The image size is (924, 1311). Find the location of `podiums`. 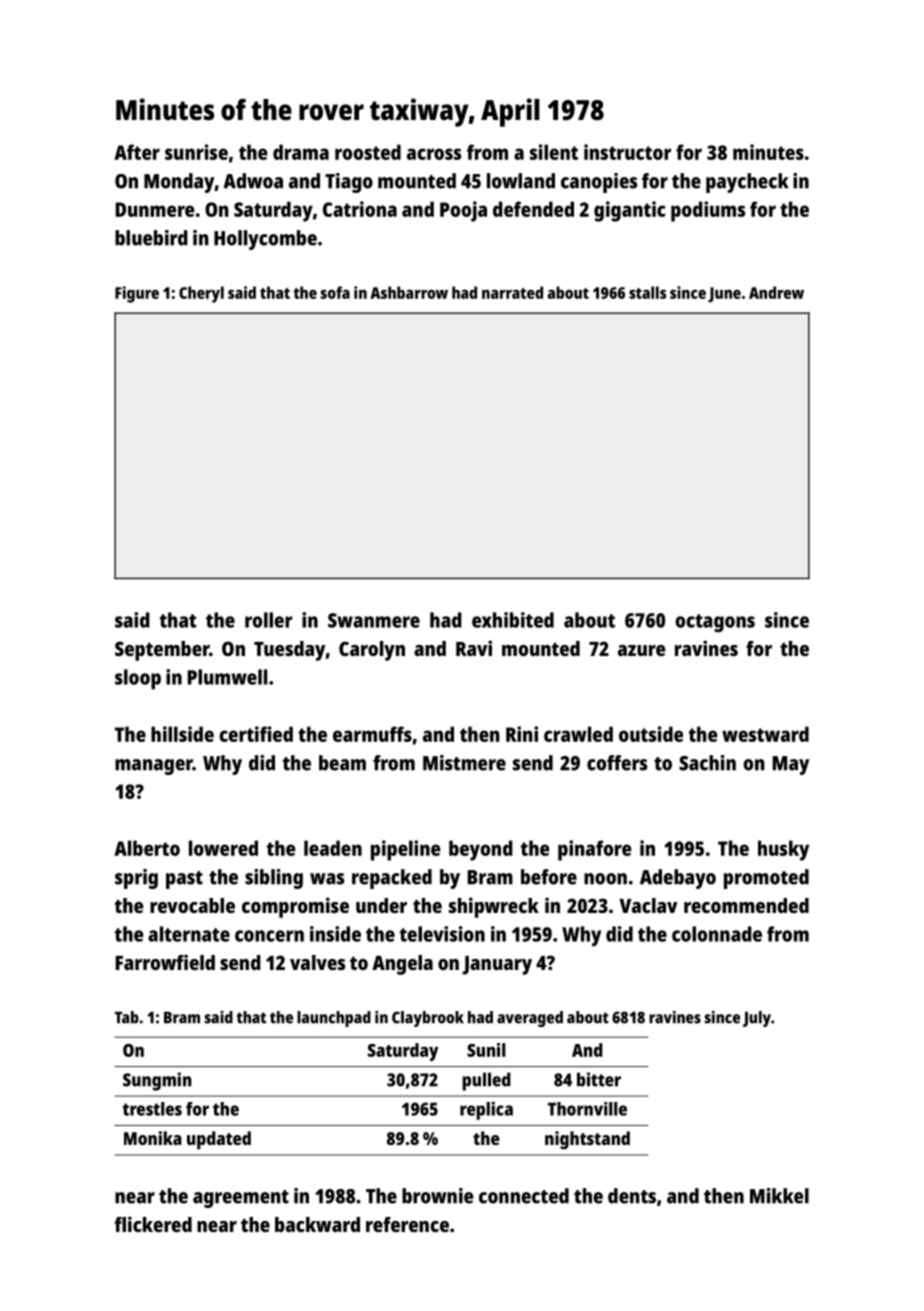

podiums is located at coordinates (708, 211).
